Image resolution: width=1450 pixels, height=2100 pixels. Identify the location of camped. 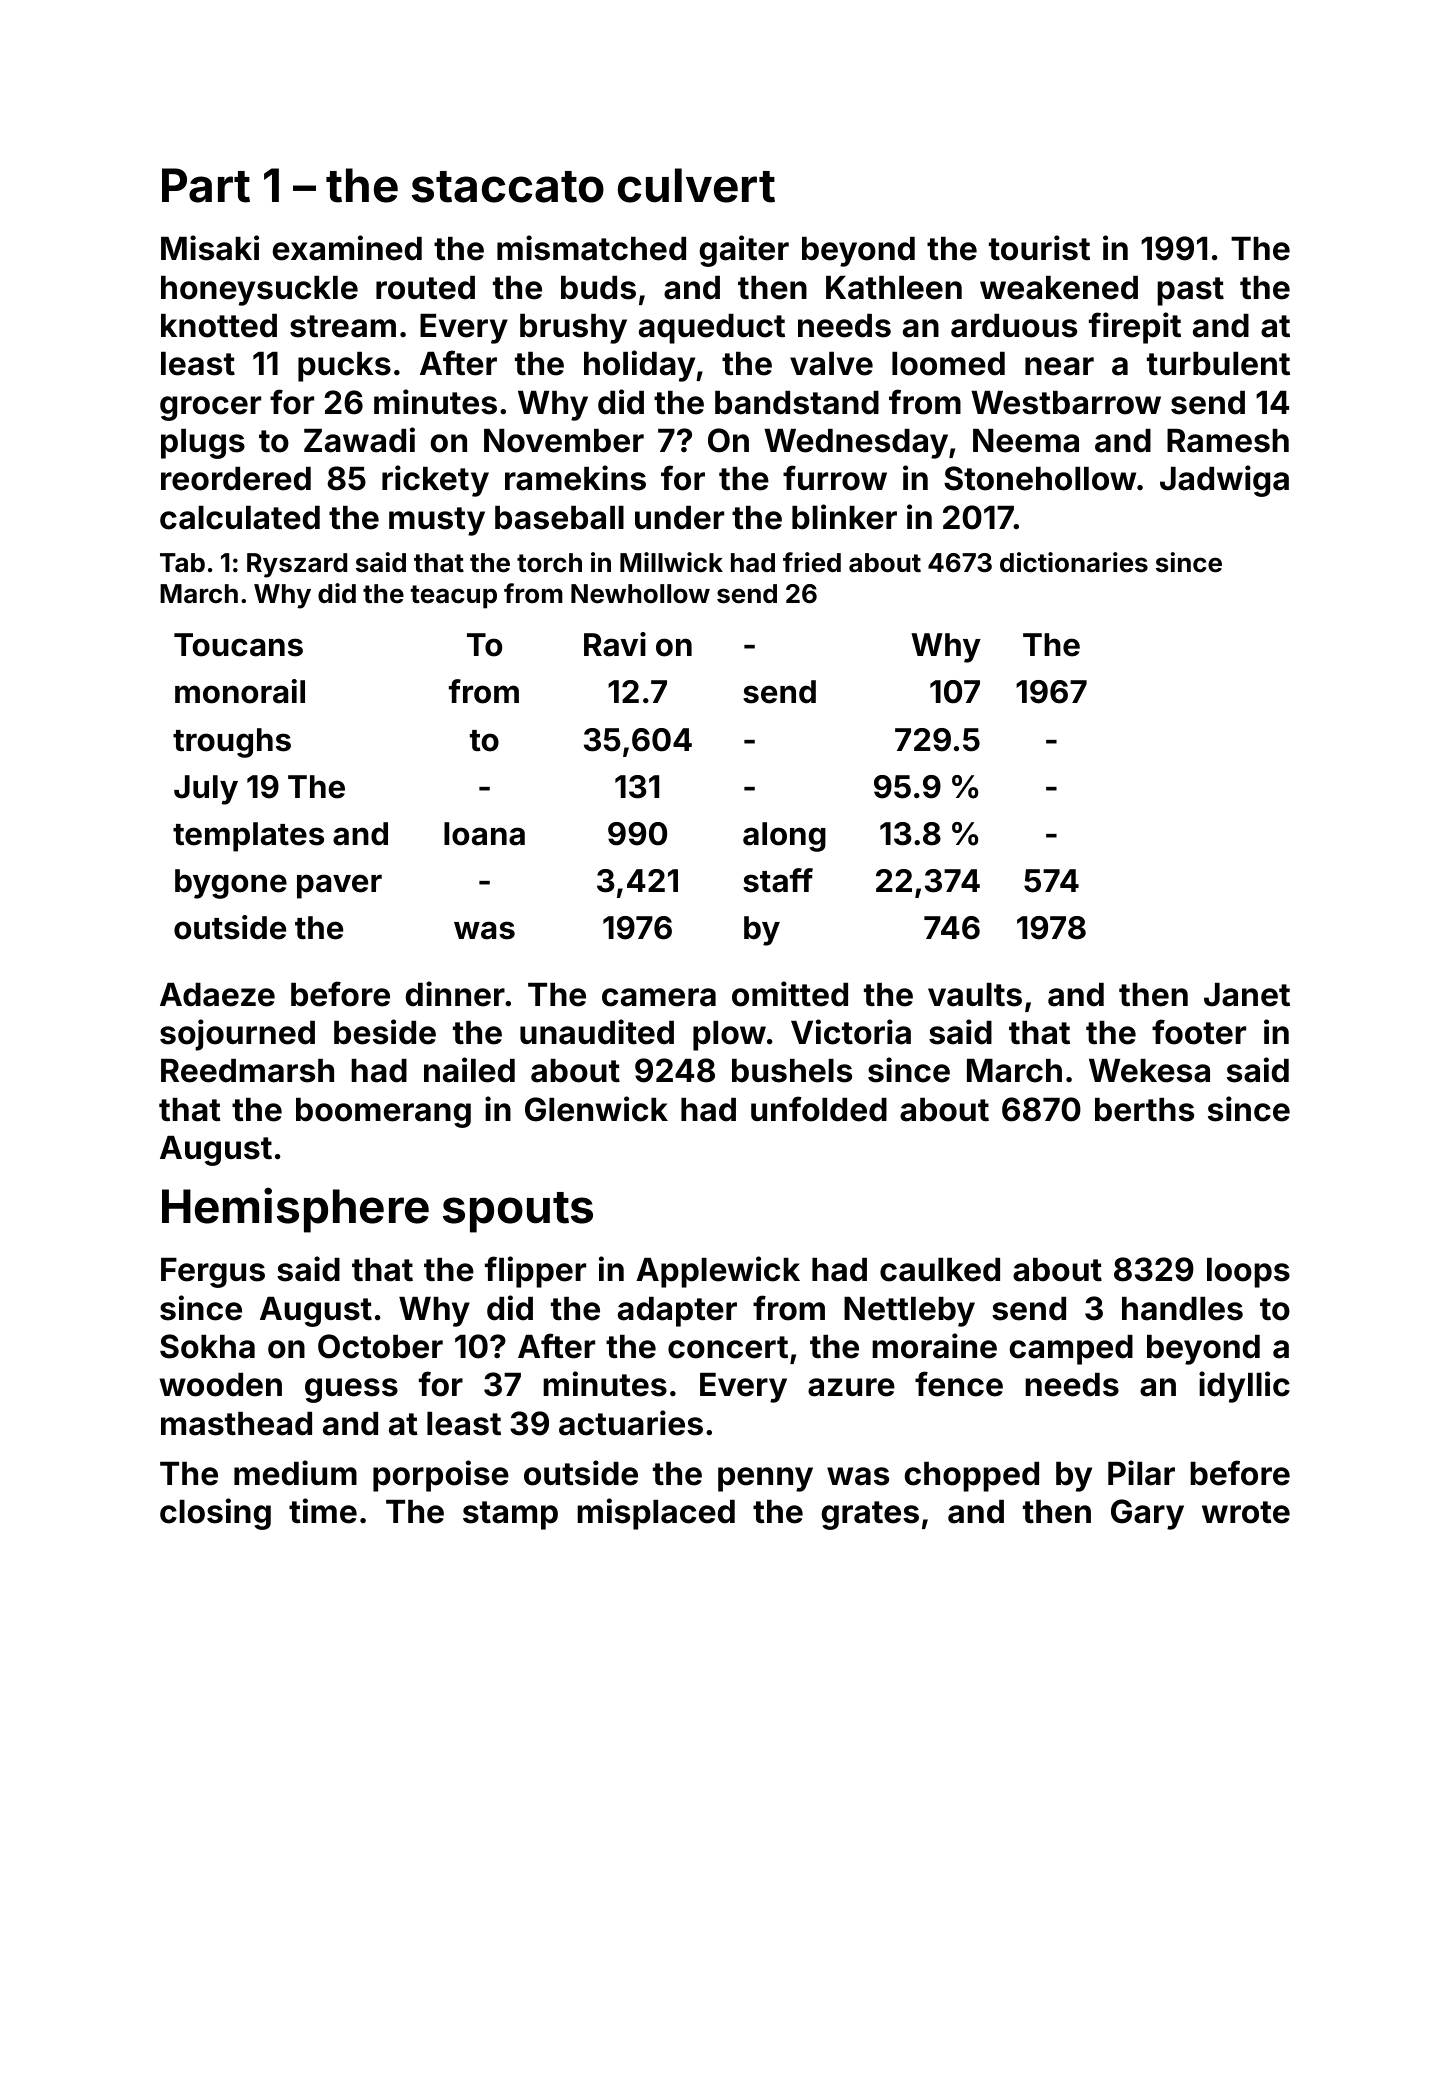
(1071, 1350).
